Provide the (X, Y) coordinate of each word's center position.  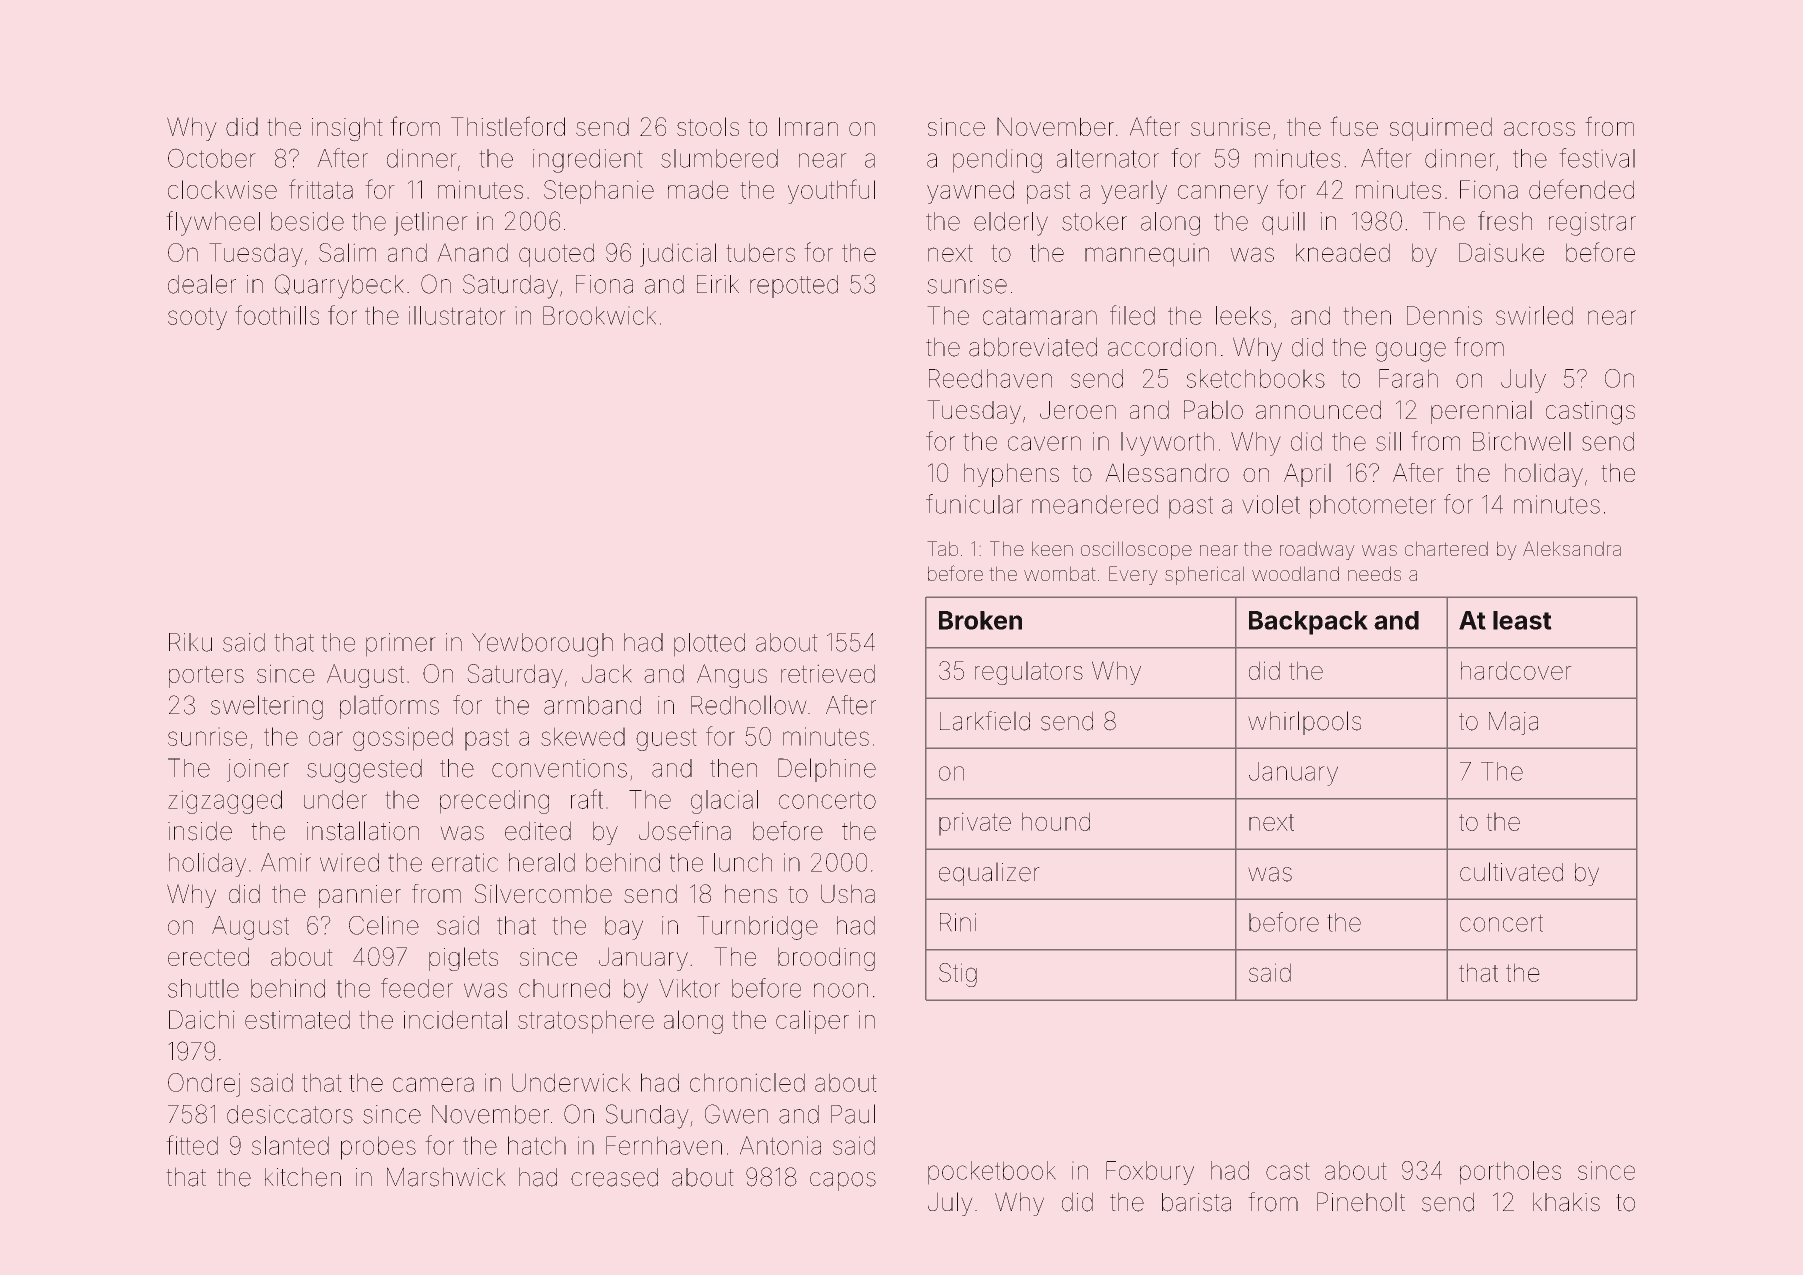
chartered (1446, 548)
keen (1052, 548)
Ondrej (204, 1085)
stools (708, 126)
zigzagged (225, 802)
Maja (1513, 723)
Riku (190, 642)
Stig (958, 975)
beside (307, 221)
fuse (1354, 126)
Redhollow (749, 705)
